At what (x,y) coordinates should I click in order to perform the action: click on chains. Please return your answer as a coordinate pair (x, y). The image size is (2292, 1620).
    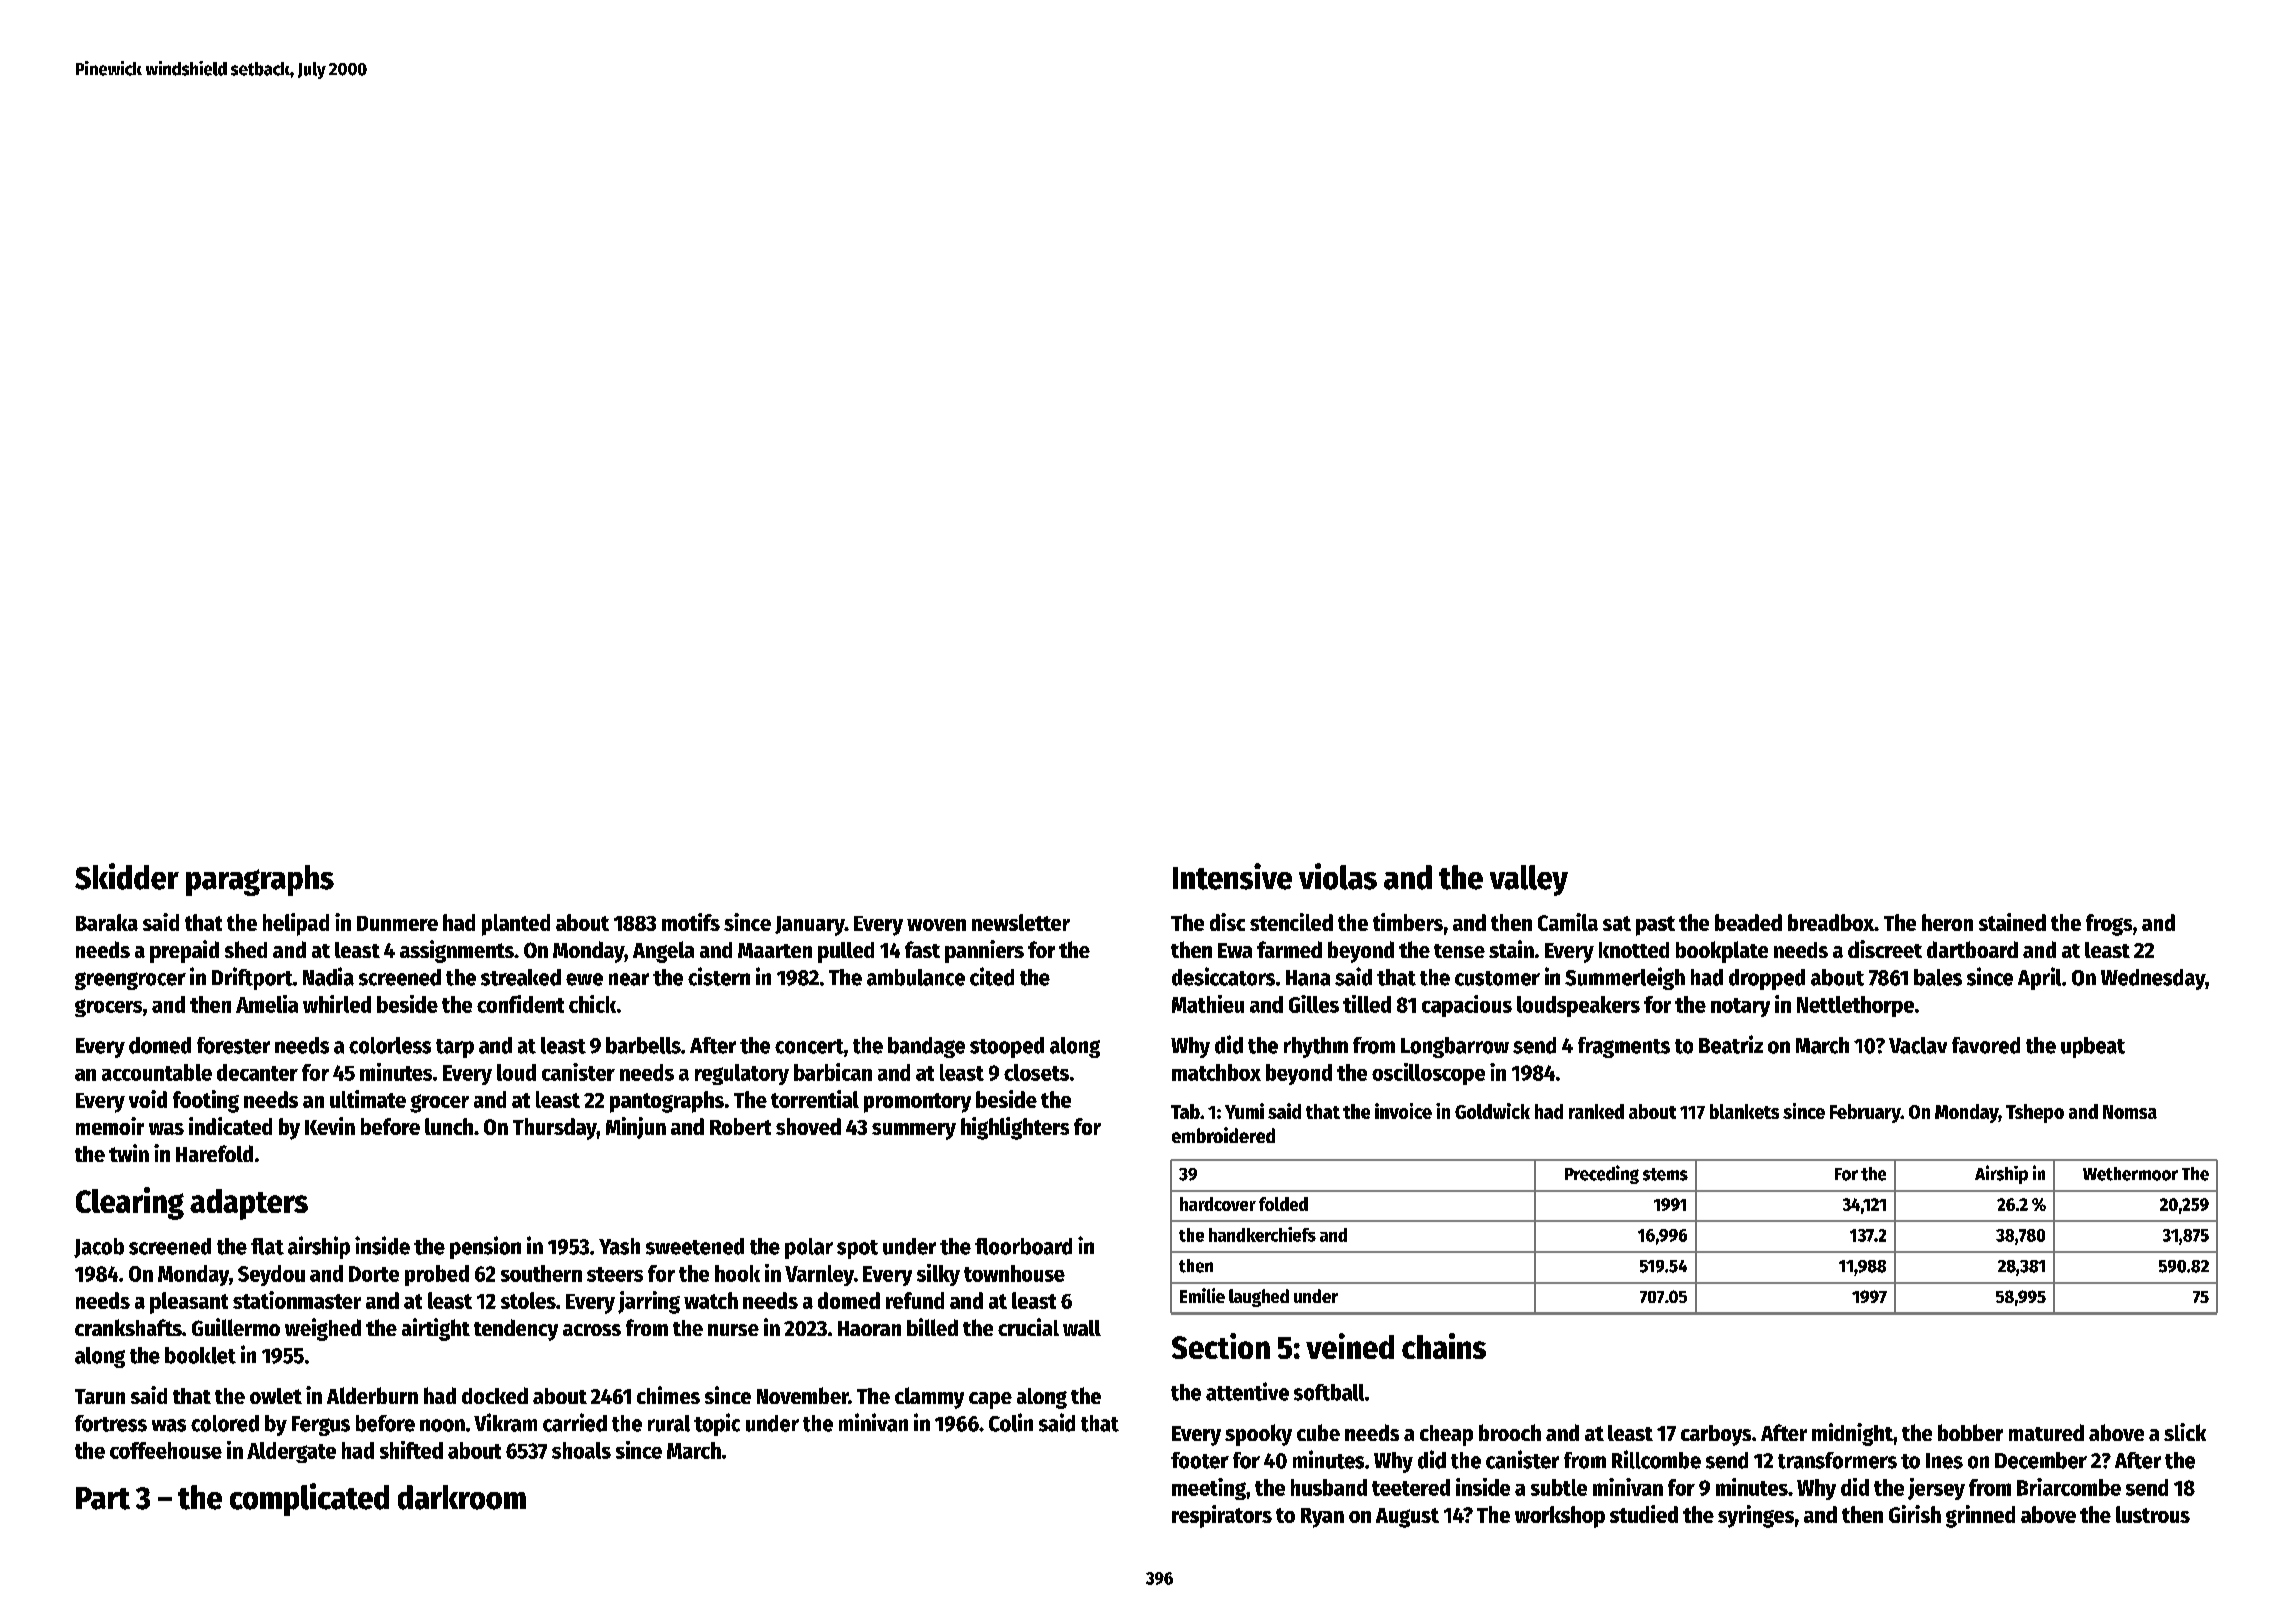
    Looking at the image, I should click on (1444, 1346).
